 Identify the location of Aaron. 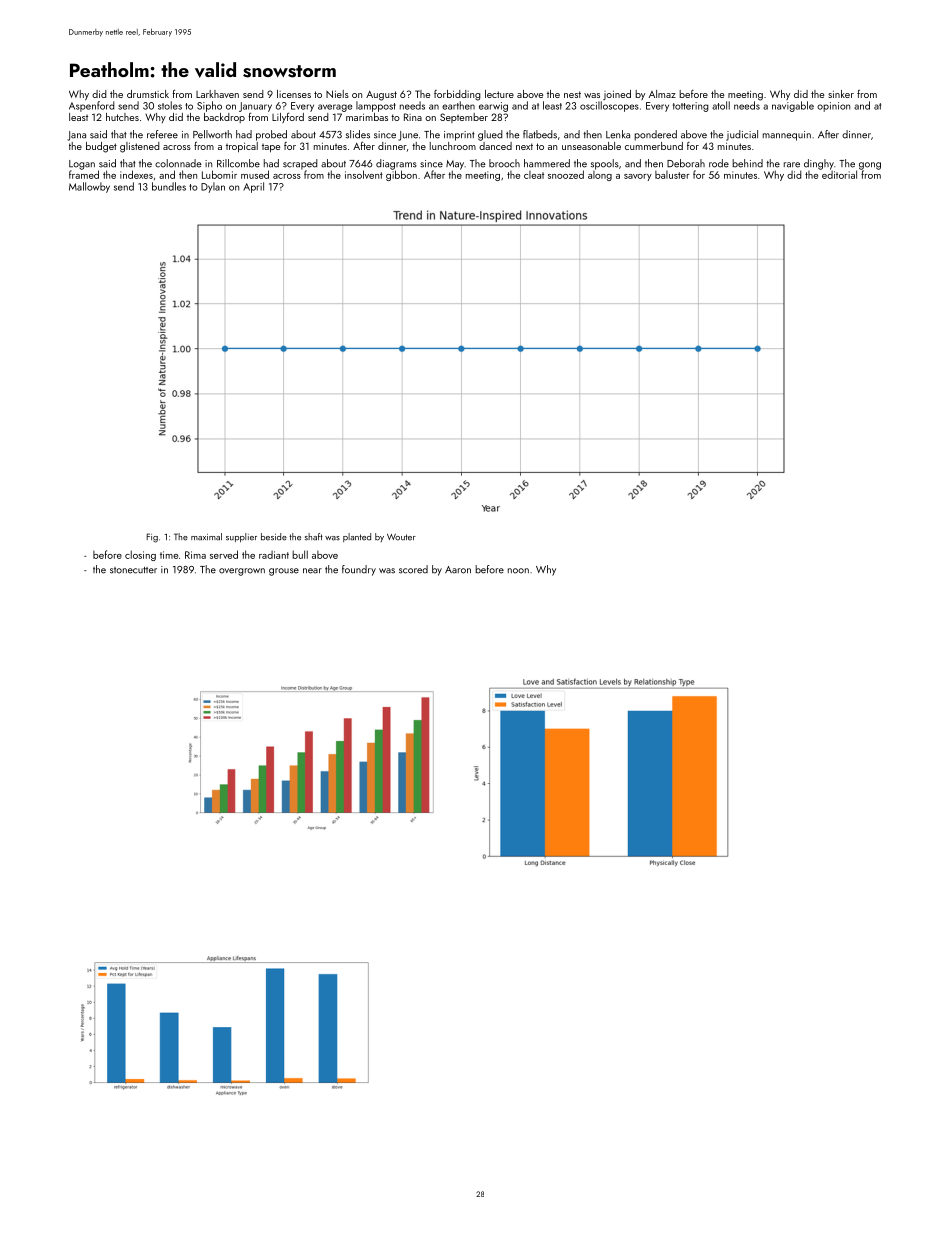
(458, 570).
